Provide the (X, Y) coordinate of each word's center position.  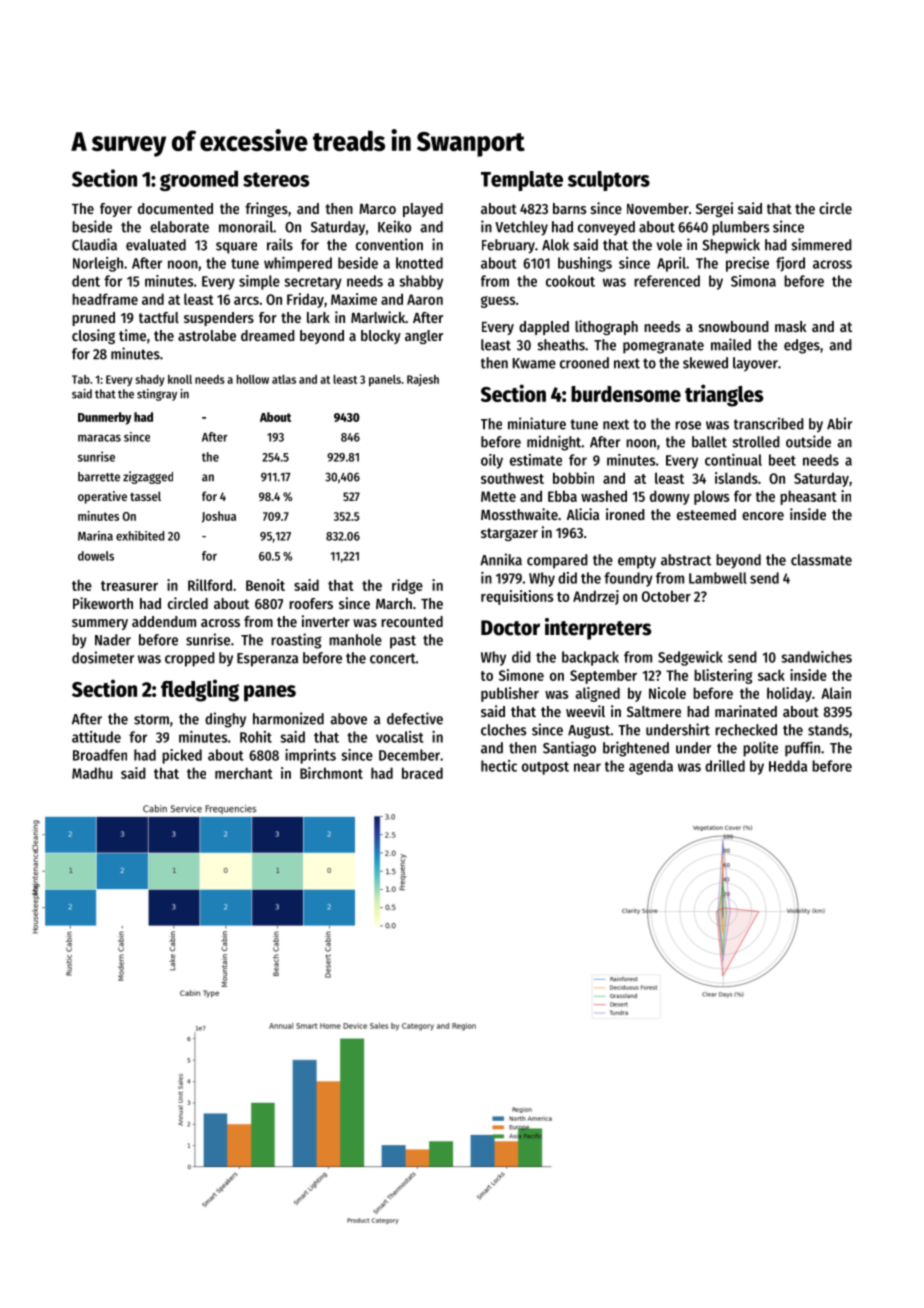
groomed (199, 180)
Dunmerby (105, 418)
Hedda (788, 766)
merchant (244, 773)
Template (522, 181)
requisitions (517, 597)
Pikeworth (103, 603)
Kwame (534, 363)
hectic (499, 766)
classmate (821, 560)
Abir (839, 423)
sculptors (609, 181)
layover (755, 364)
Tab (81, 379)
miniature (537, 423)
